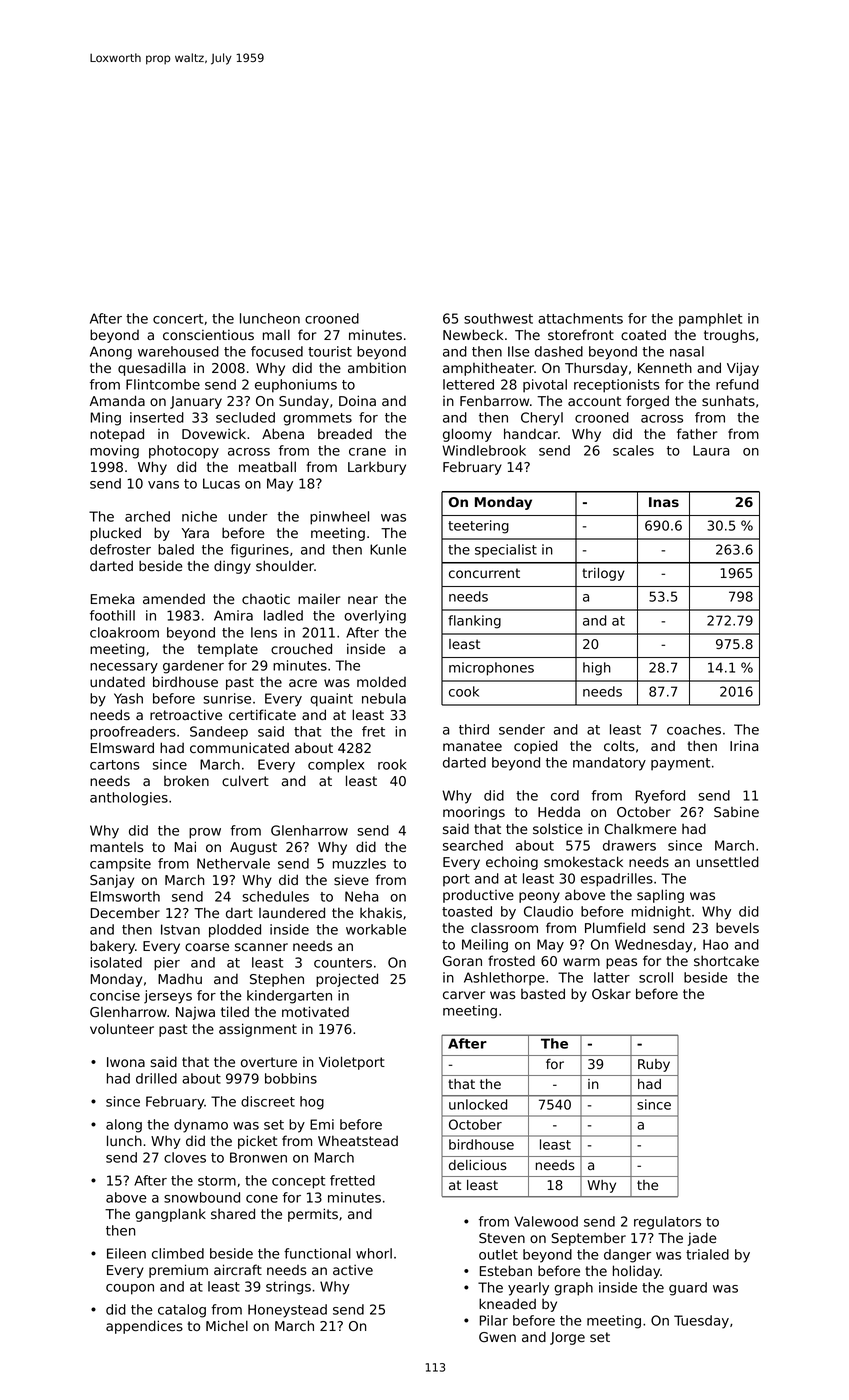 The width and height of the screenshot is (849, 1400). What do you see at coordinates (336, 766) in the screenshot?
I see `complex` at bounding box center [336, 766].
